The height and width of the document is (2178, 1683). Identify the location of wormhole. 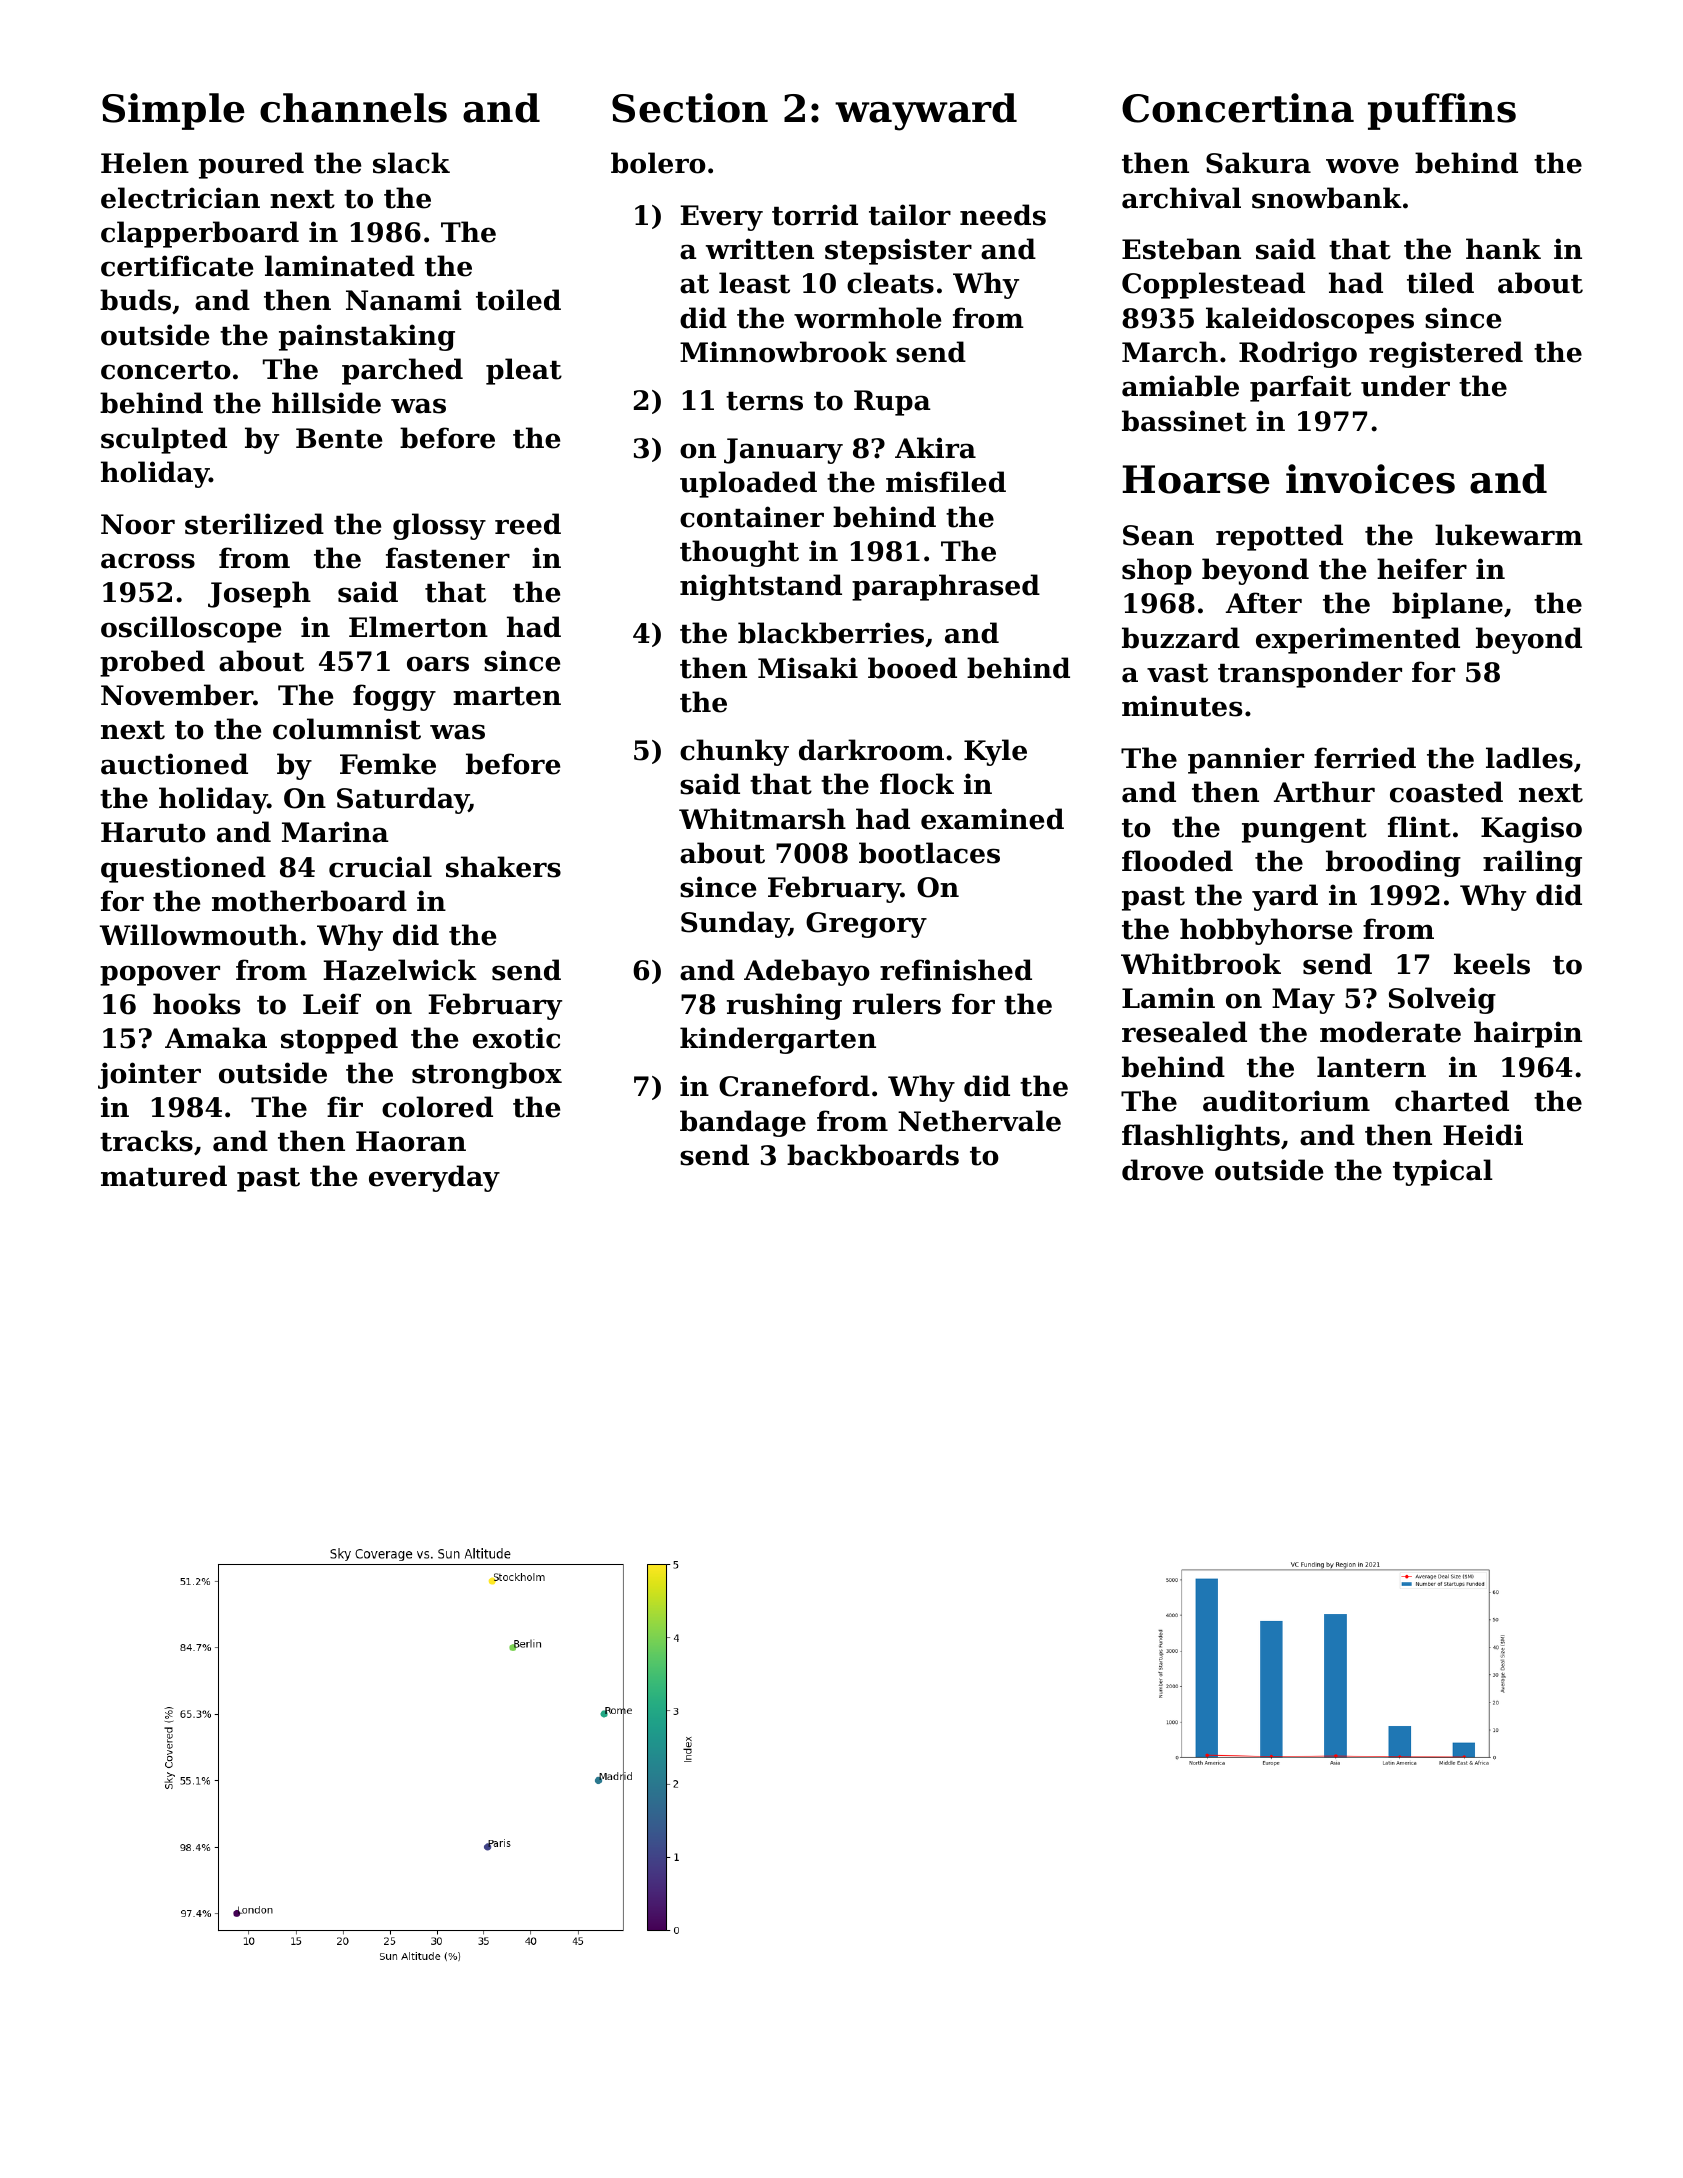
(867, 318).
